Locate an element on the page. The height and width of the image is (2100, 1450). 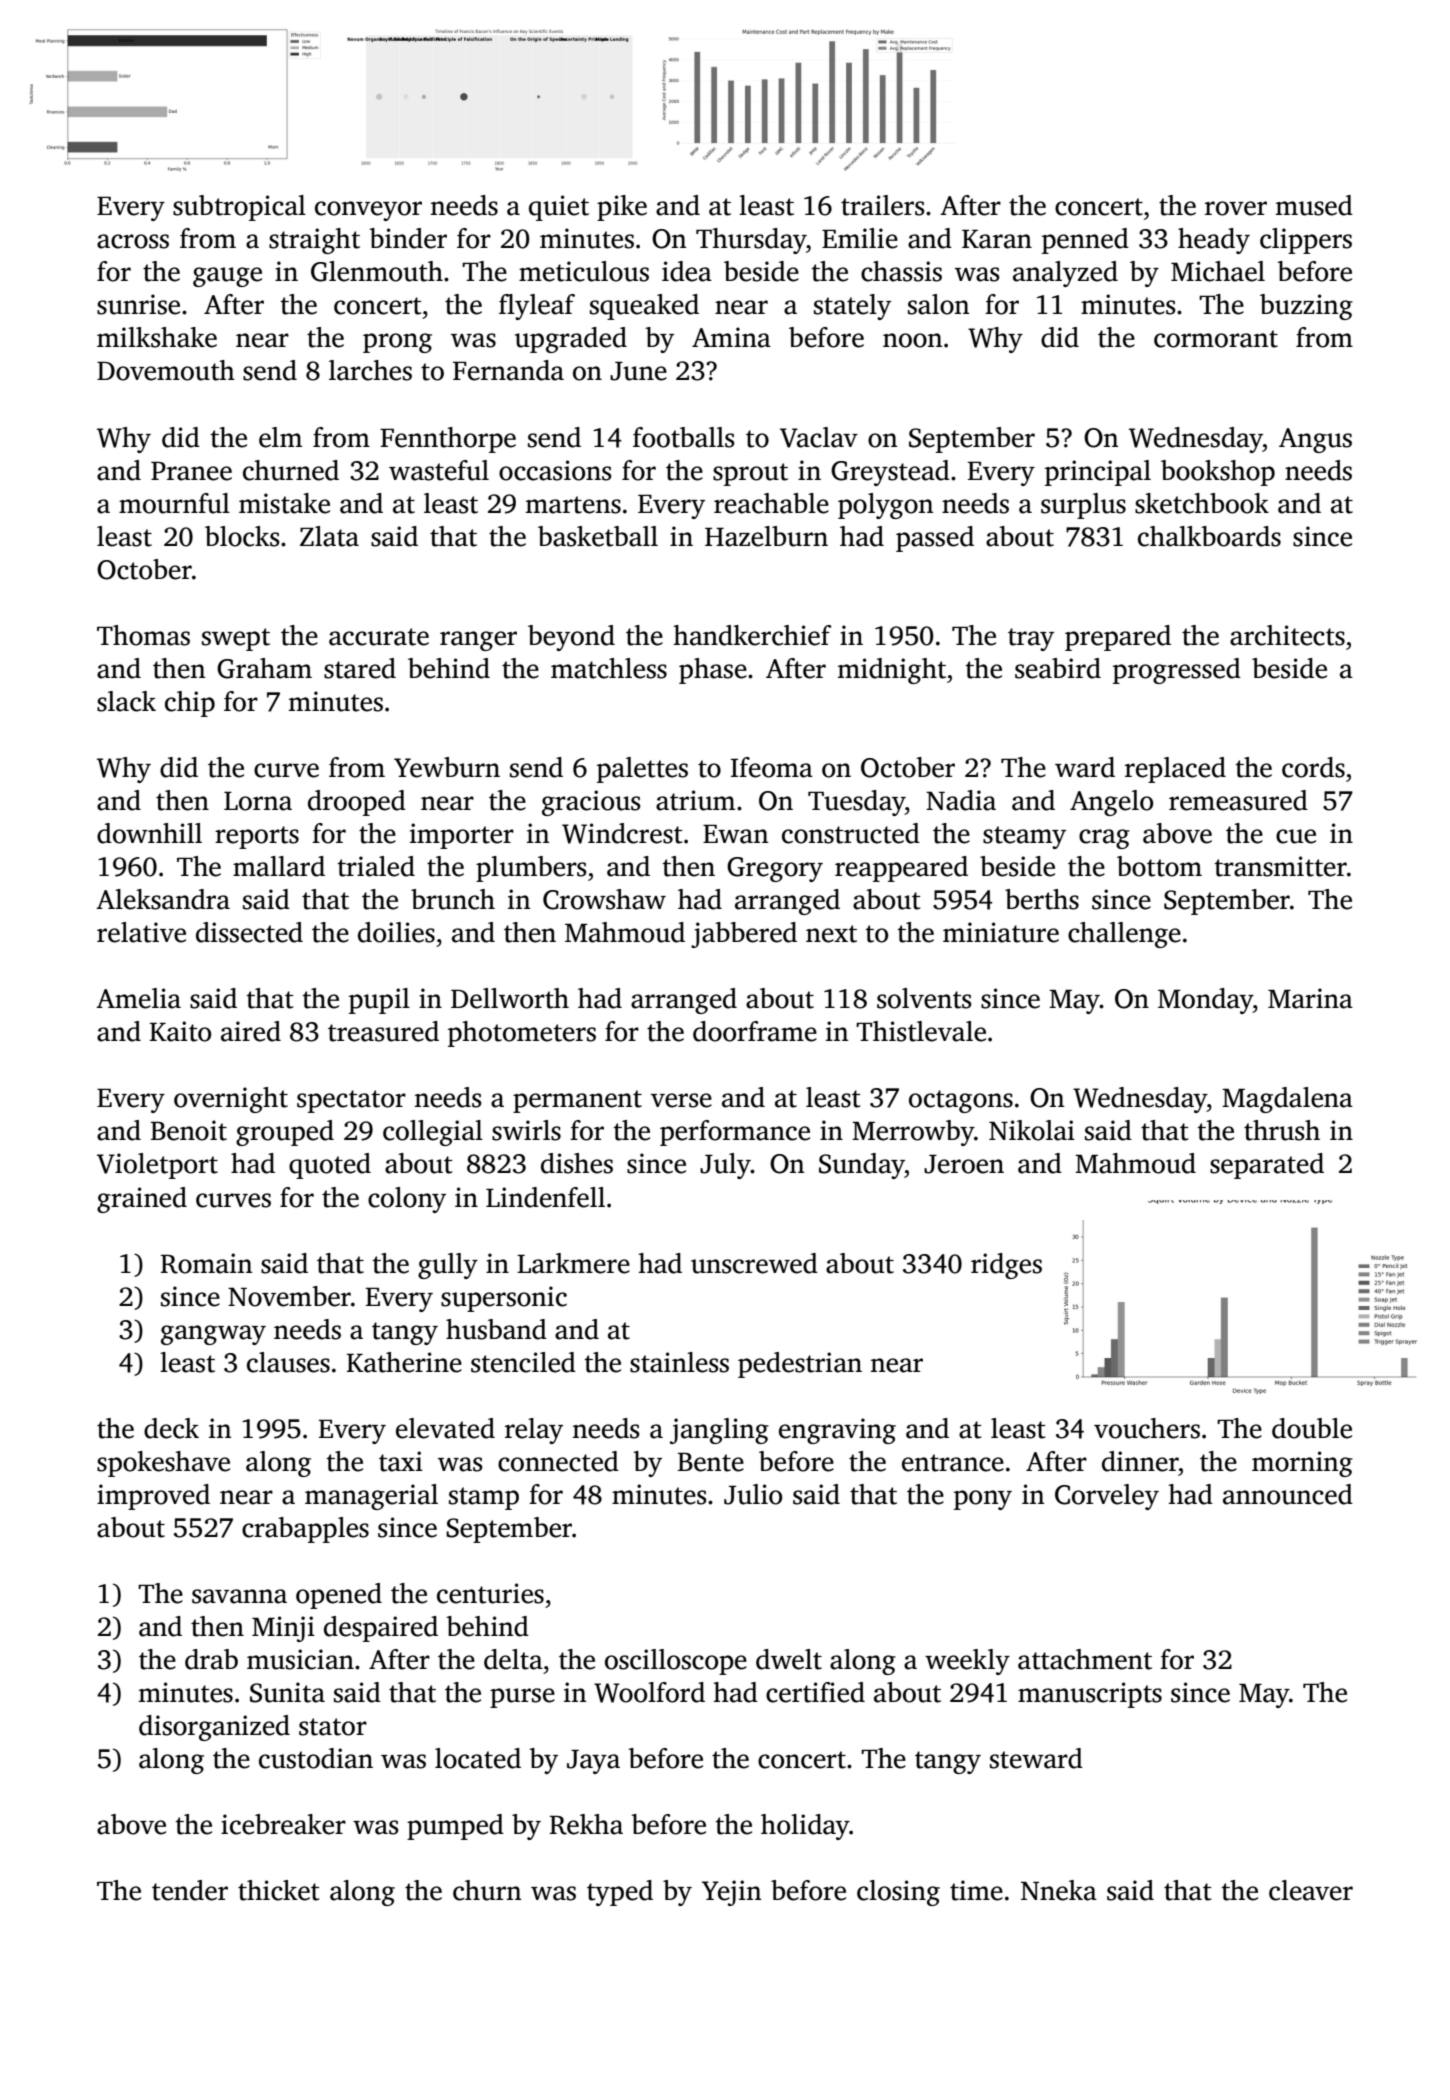
mused is located at coordinates (1314, 205).
